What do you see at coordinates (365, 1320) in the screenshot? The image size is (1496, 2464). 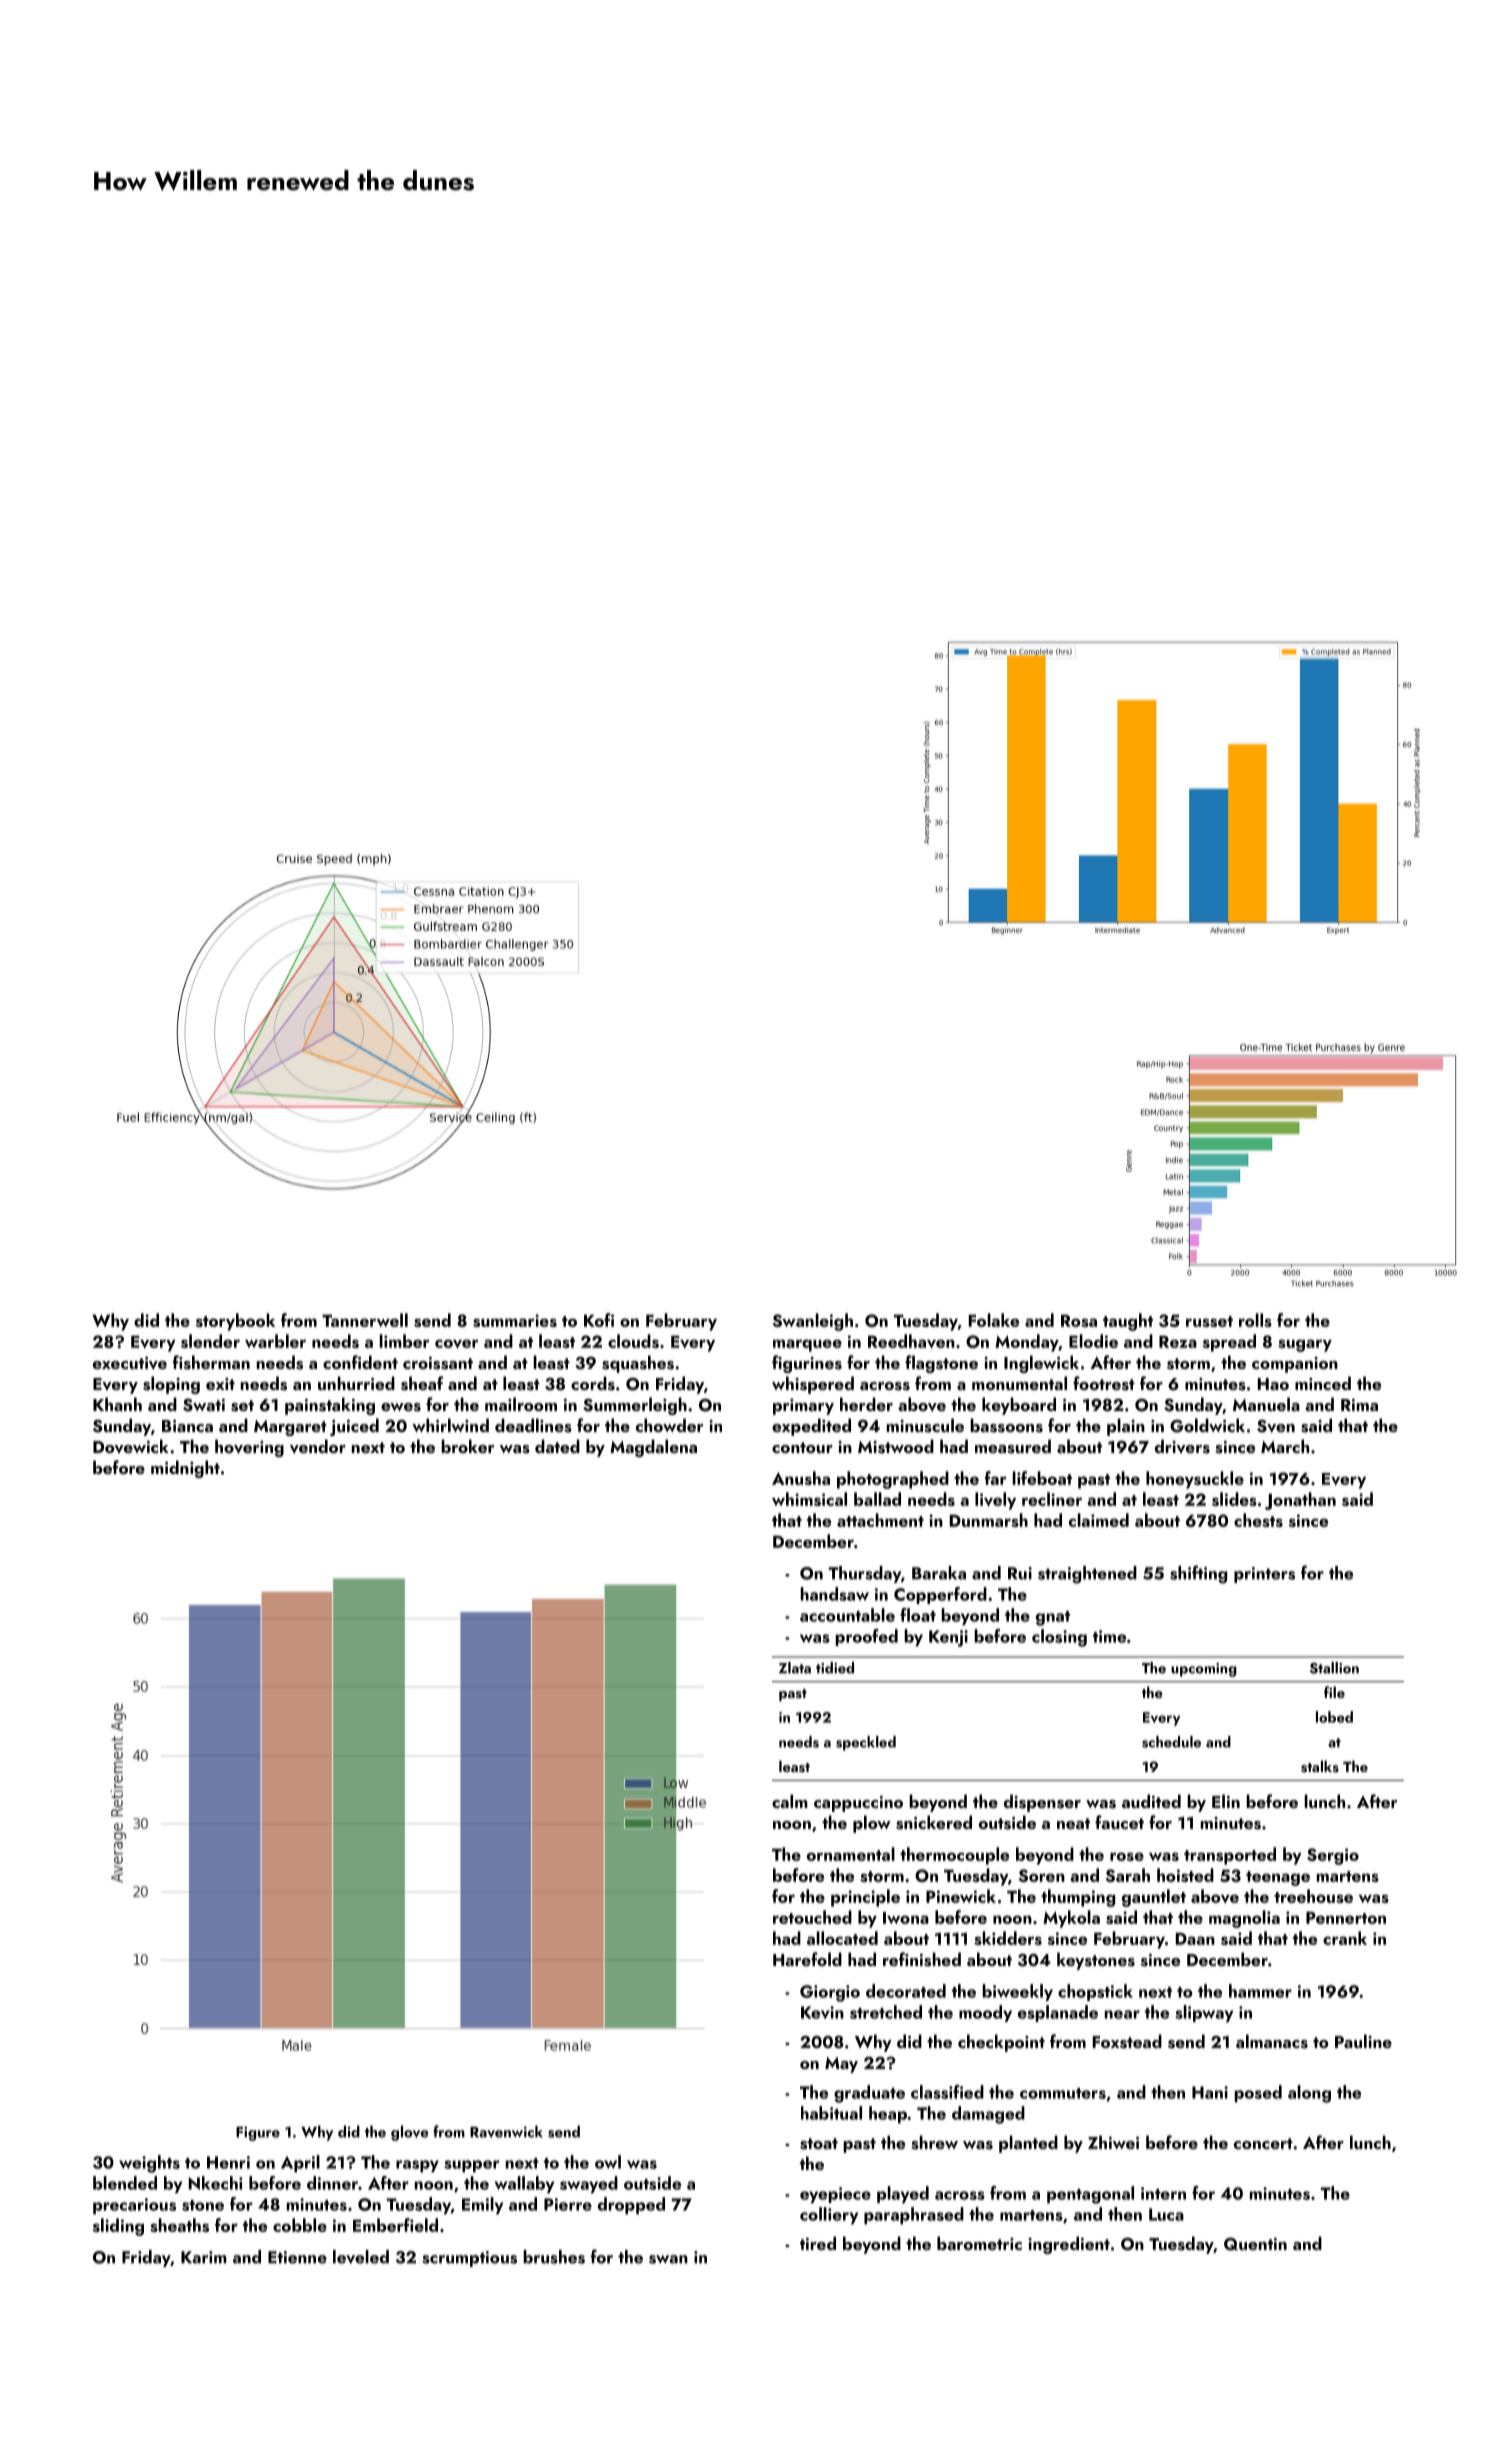 I see `Tannerwell` at bounding box center [365, 1320].
